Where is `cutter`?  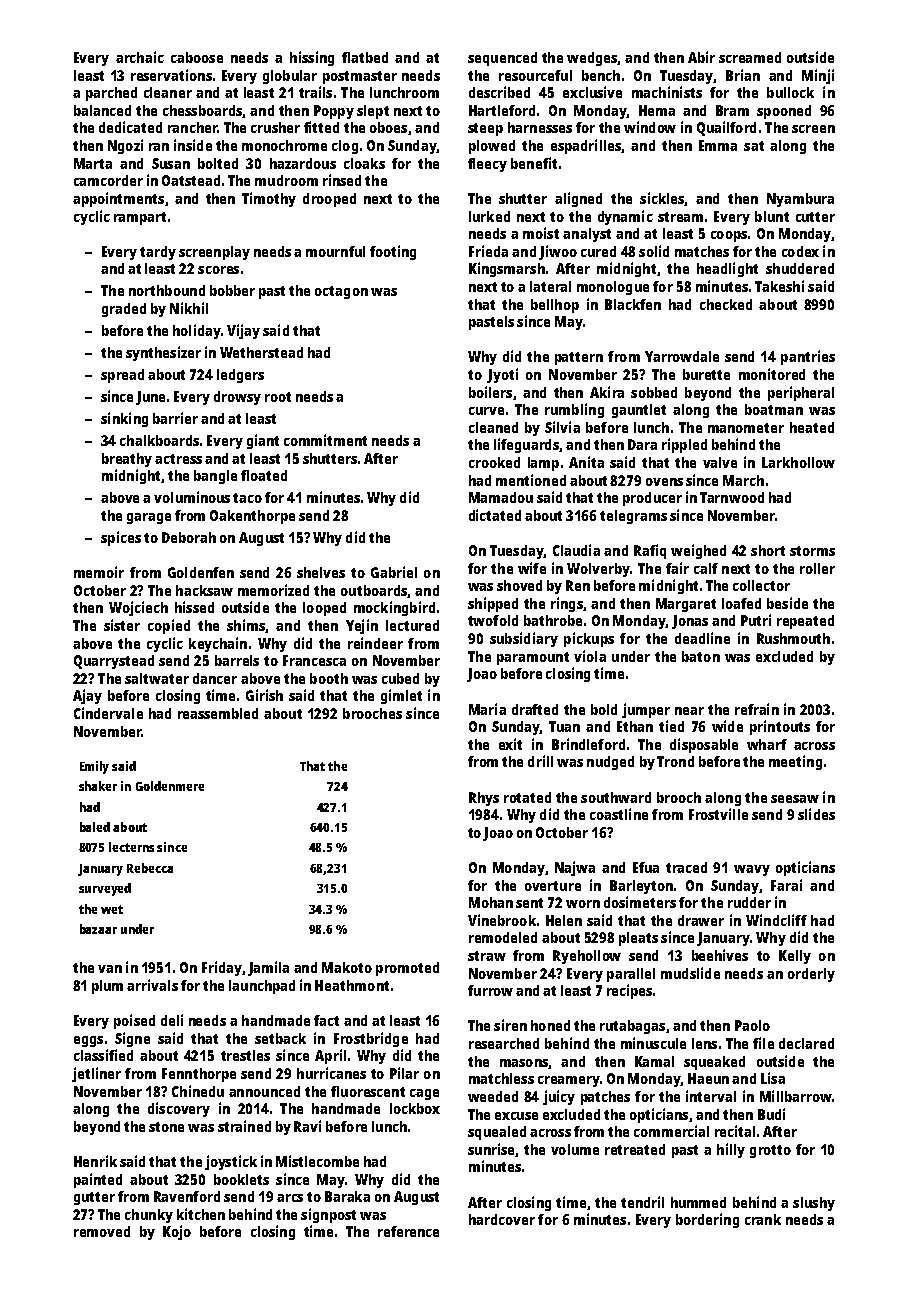 cutter is located at coordinates (815, 217).
